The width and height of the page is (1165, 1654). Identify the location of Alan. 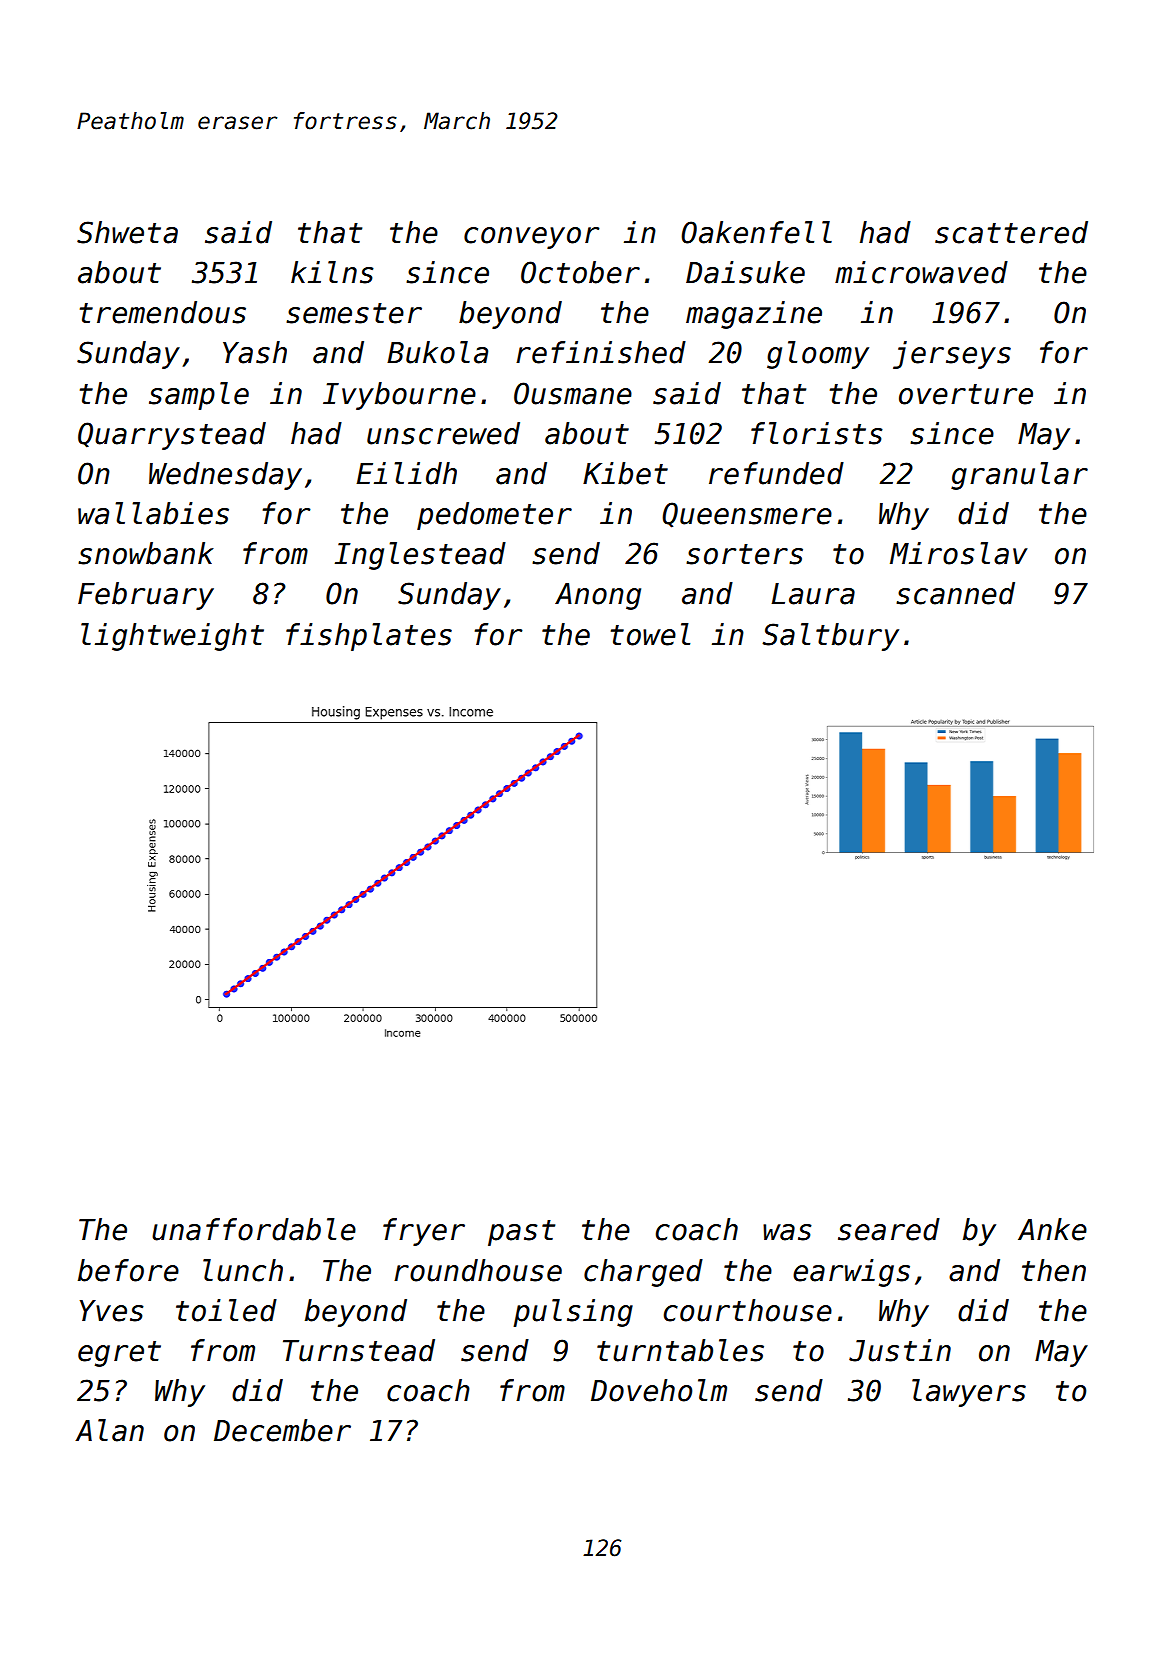
(109, 1430).
